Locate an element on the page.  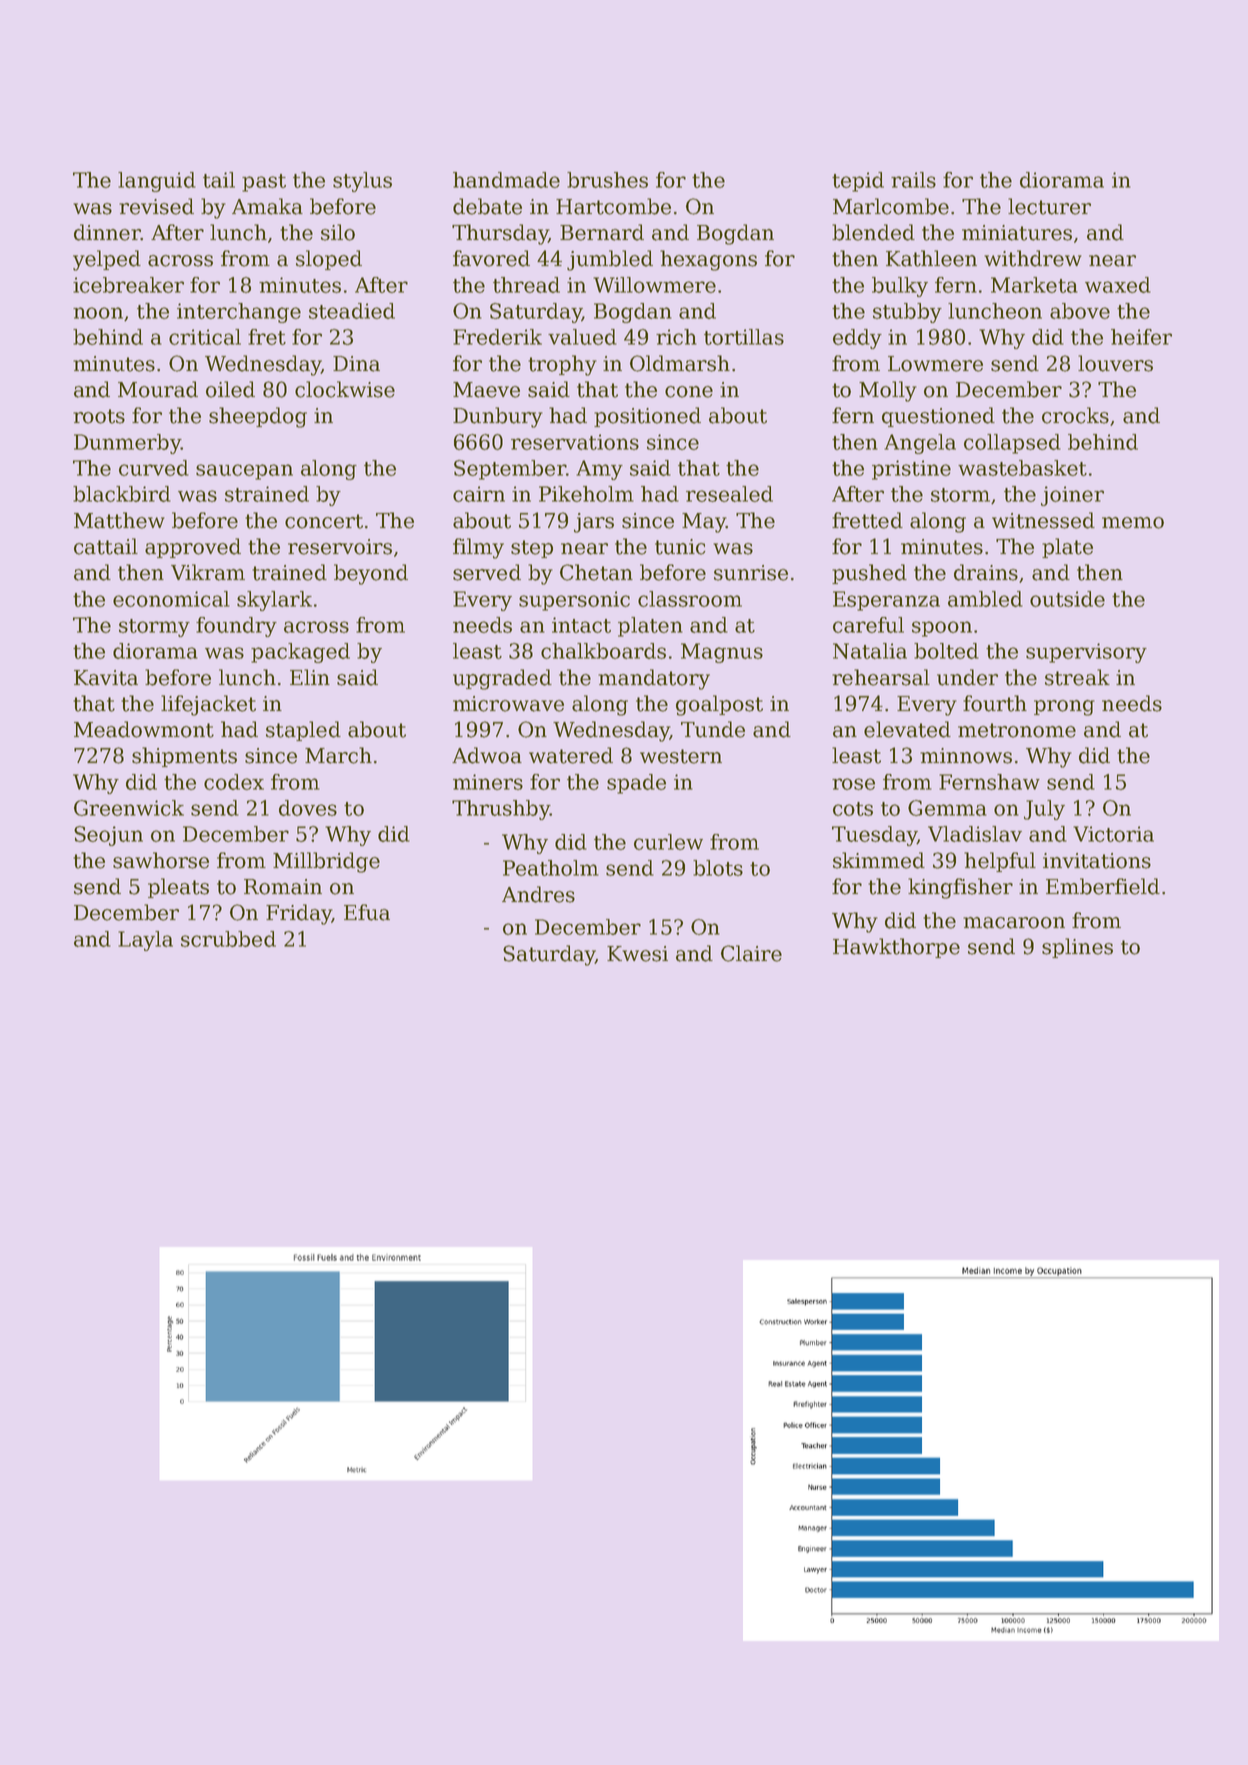
supervisory is located at coordinates (1086, 653).
